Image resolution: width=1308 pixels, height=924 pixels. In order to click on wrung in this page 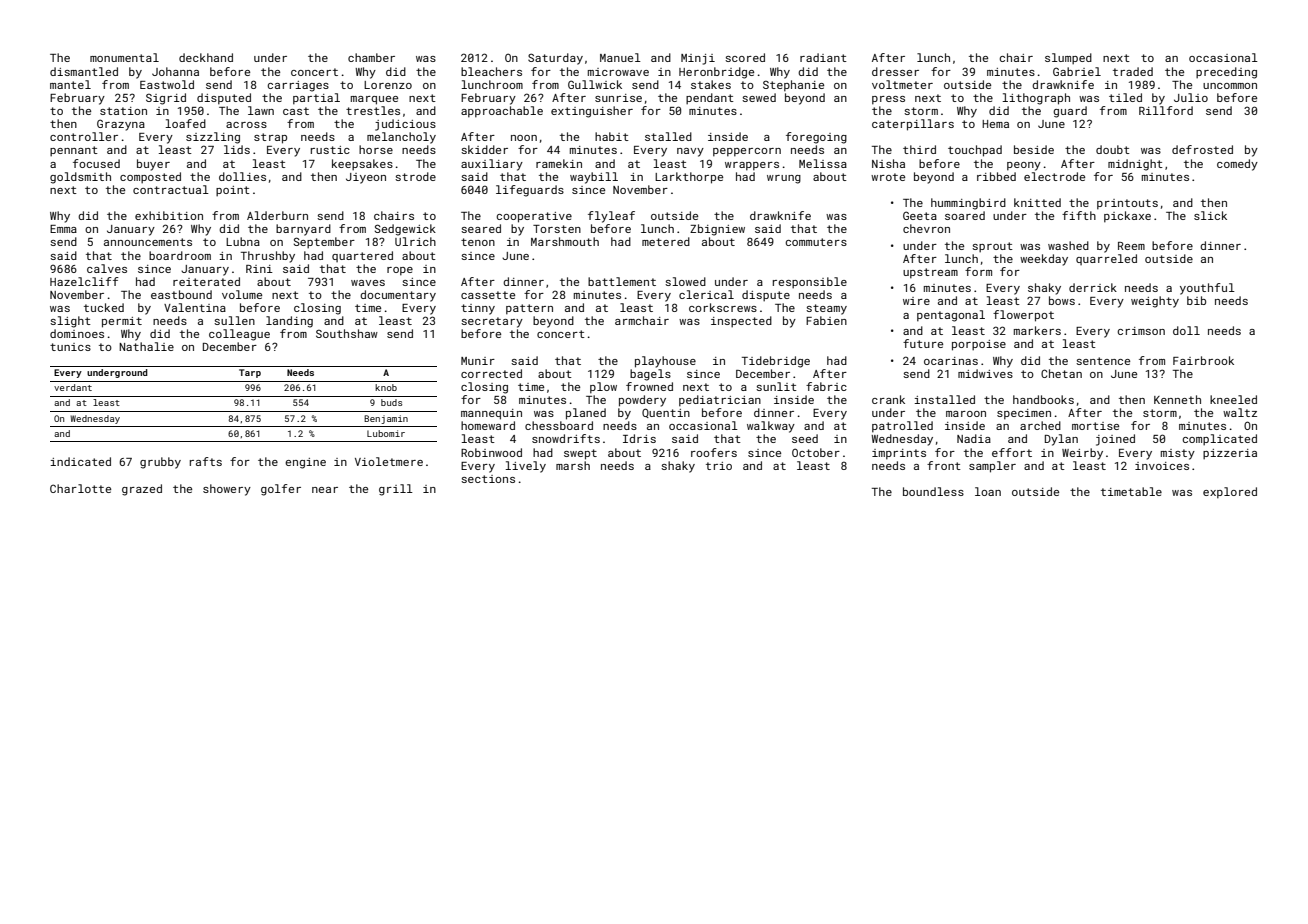, I will do `click(784, 179)`.
